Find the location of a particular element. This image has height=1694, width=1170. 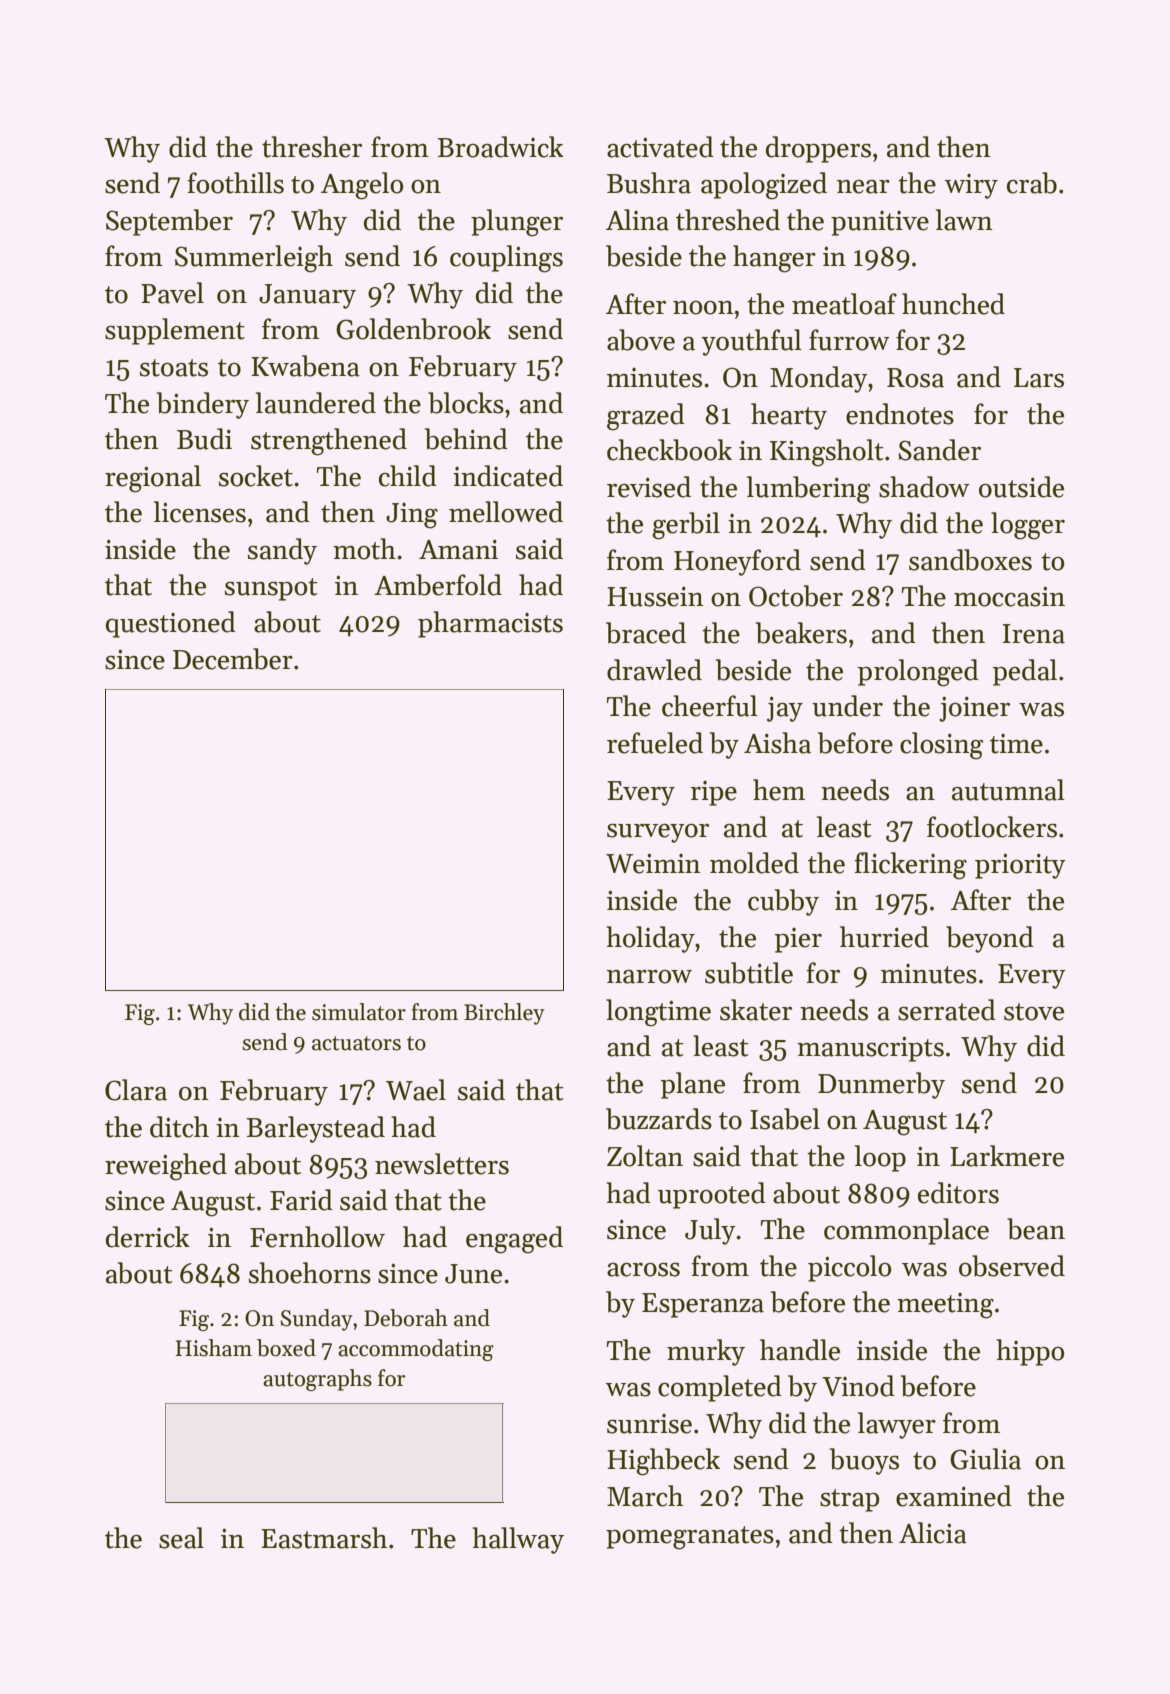

autographs is located at coordinates (317, 1380).
